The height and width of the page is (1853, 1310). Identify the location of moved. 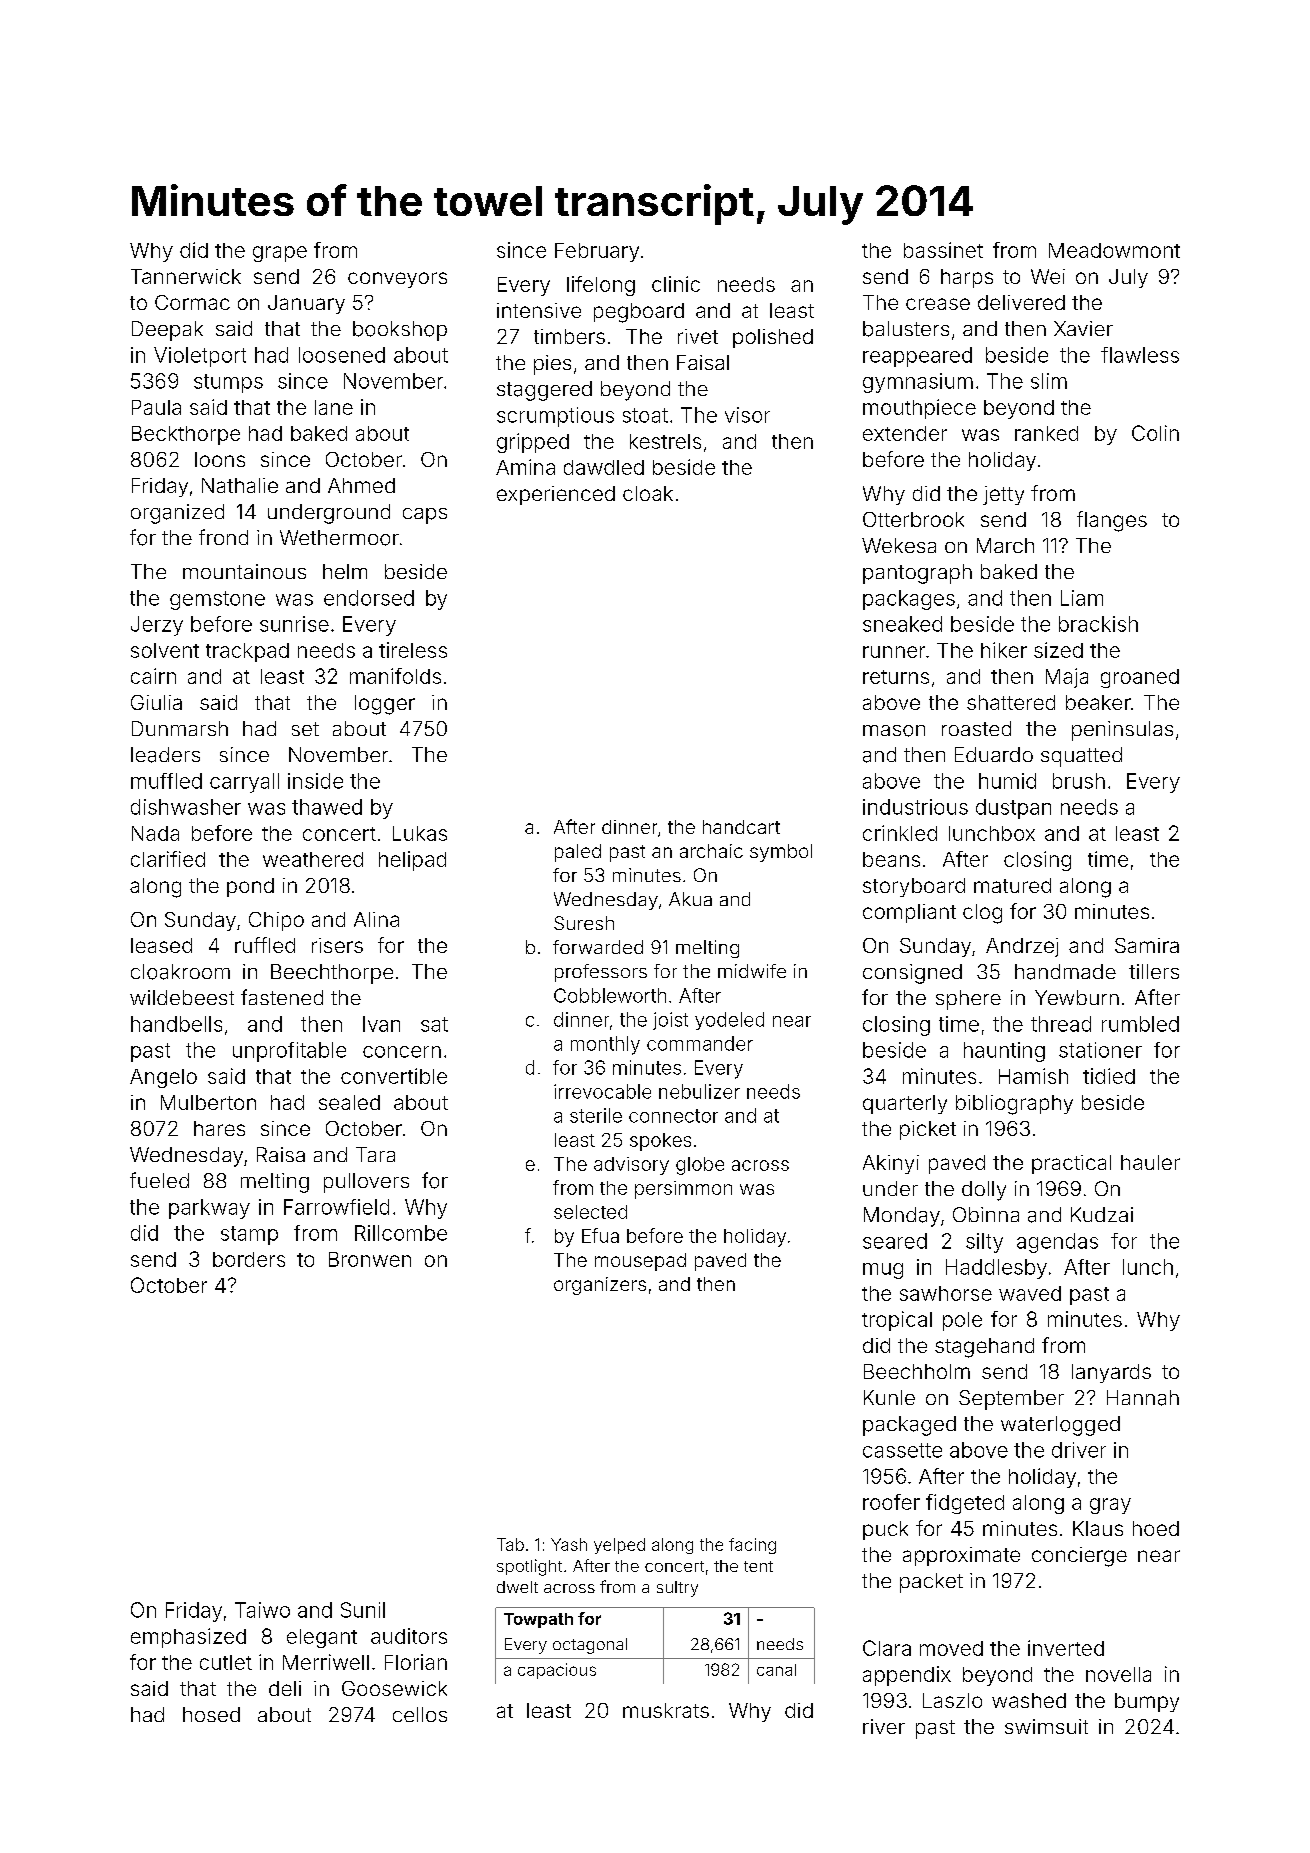
(951, 1648).
